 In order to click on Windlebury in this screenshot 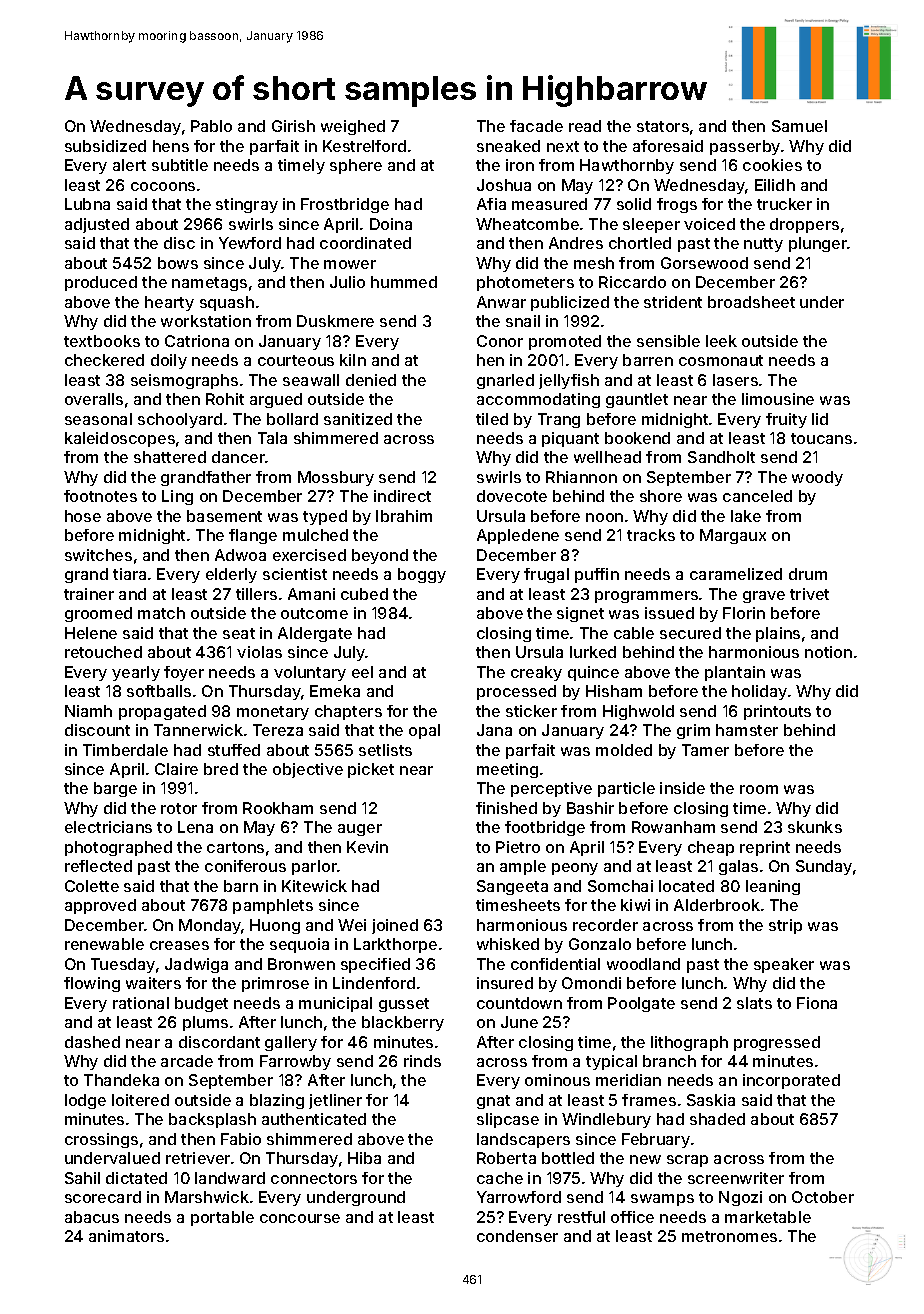, I will do `click(606, 1120)`.
